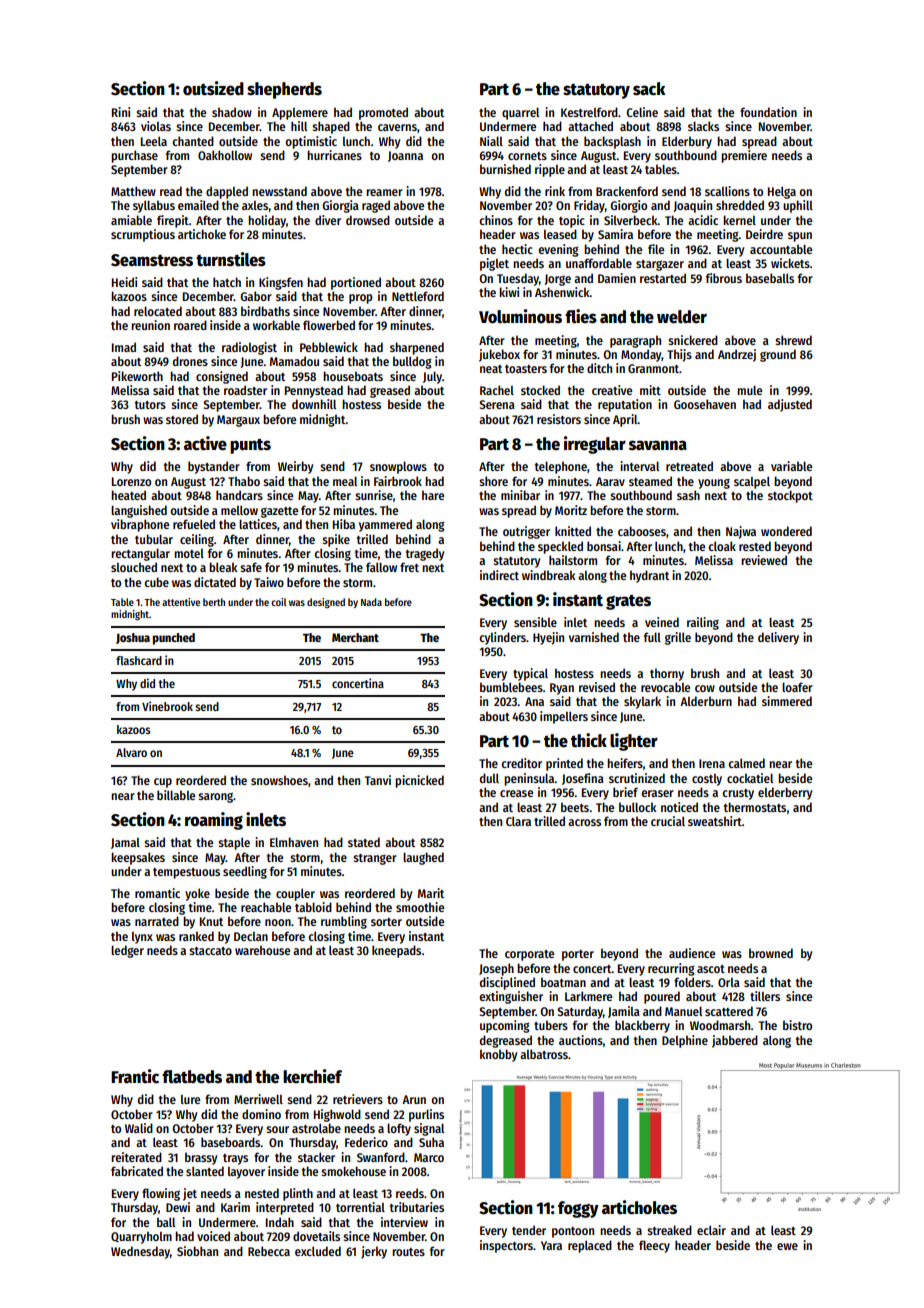 Image resolution: width=924 pixels, height=1308 pixels. I want to click on sack, so click(649, 89).
